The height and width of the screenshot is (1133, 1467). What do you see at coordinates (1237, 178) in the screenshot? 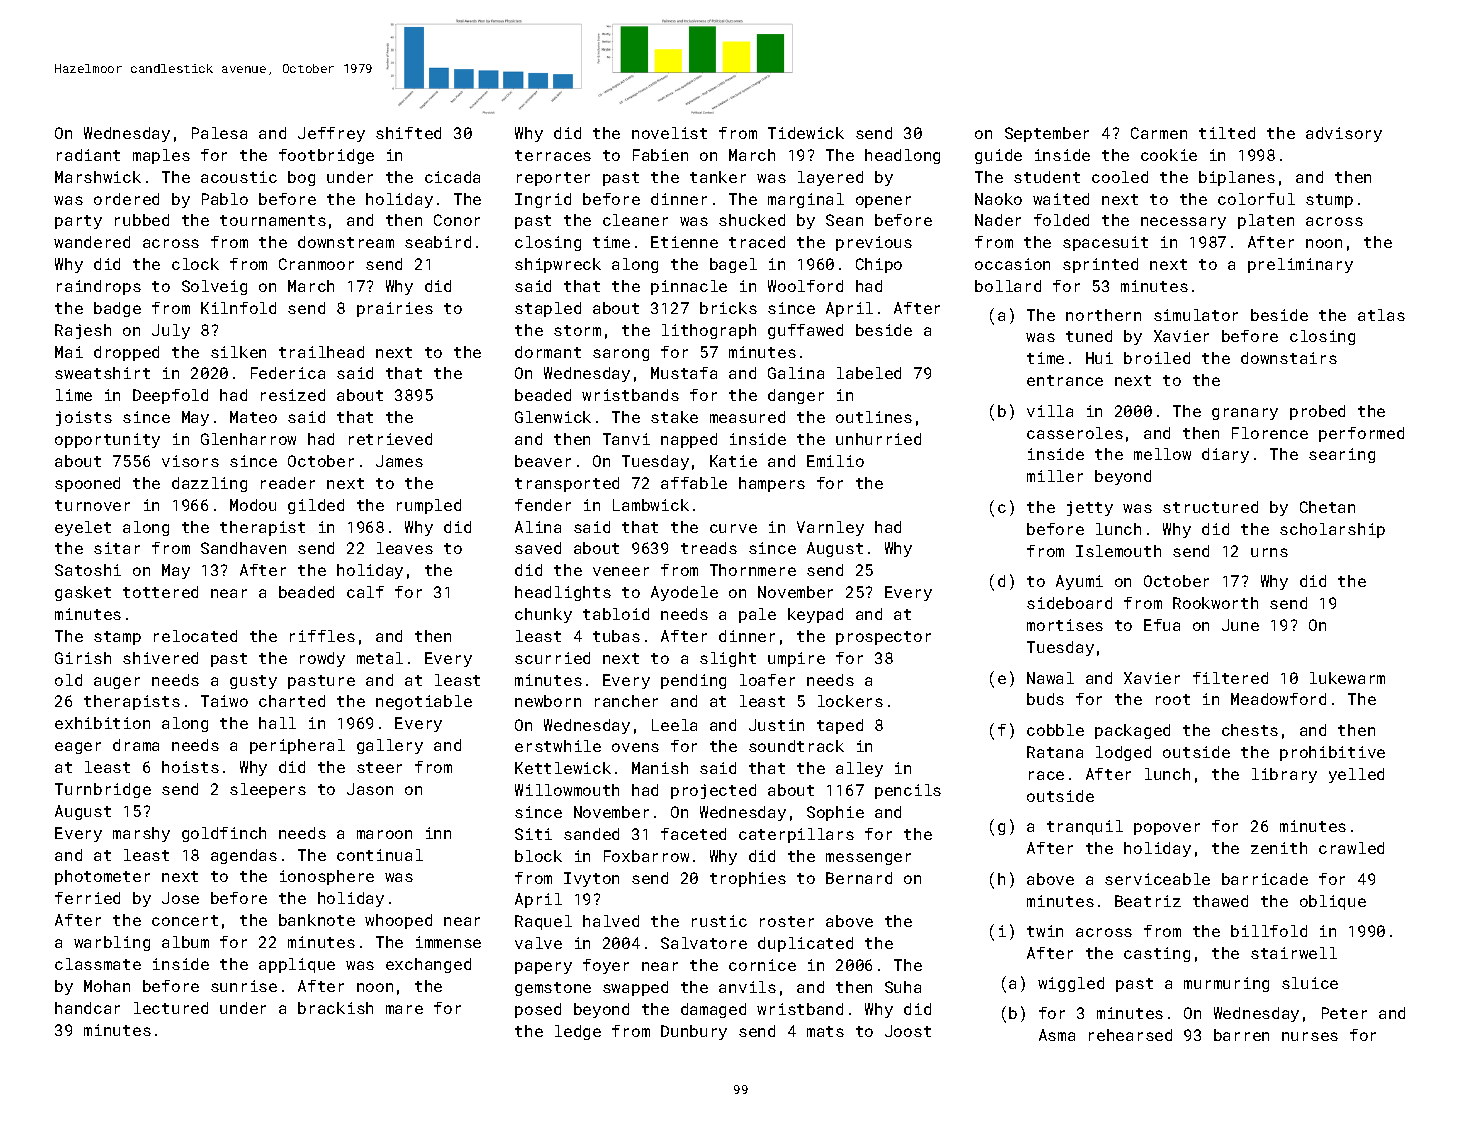
I see `biplanes` at bounding box center [1237, 178].
